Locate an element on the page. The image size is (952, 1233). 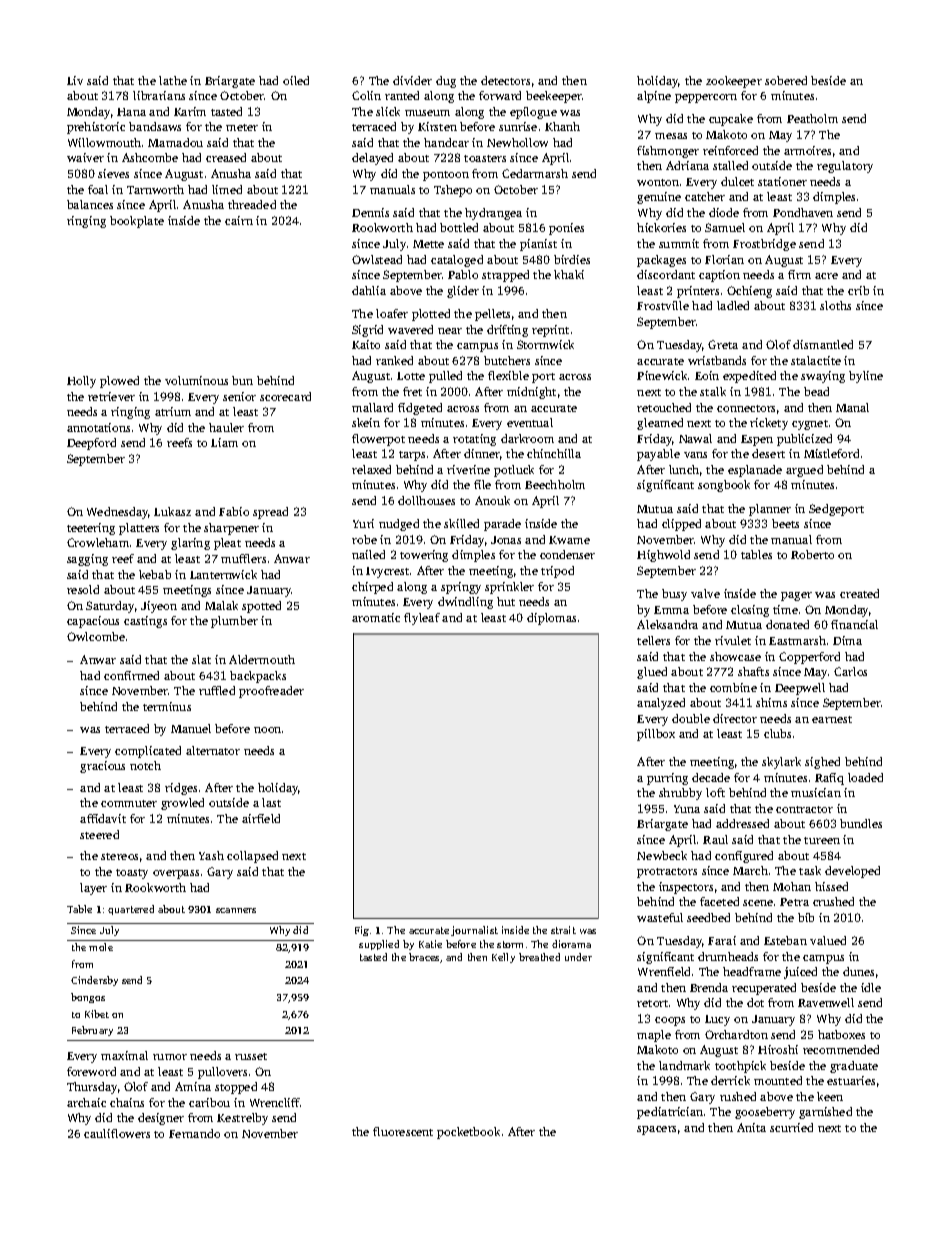
genuine is located at coordinates (659, 198).
